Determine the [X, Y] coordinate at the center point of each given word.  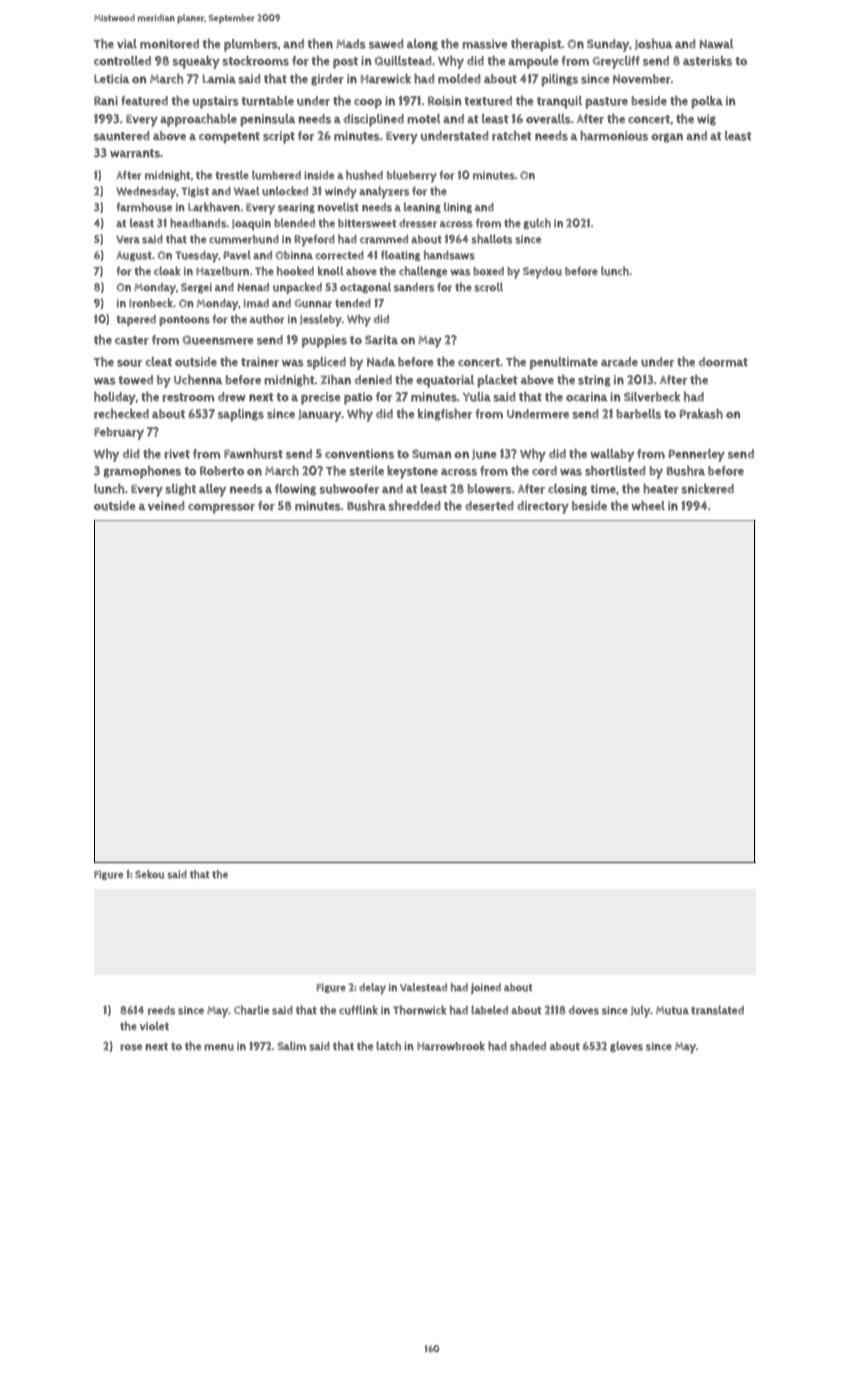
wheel [648, 506]
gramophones [142, 472]
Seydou [542, 273]
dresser [418, 223]
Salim [292, 1046]
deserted [489, 506]
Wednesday [146, 193]
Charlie [251, 1010]
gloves [626, 1046]
